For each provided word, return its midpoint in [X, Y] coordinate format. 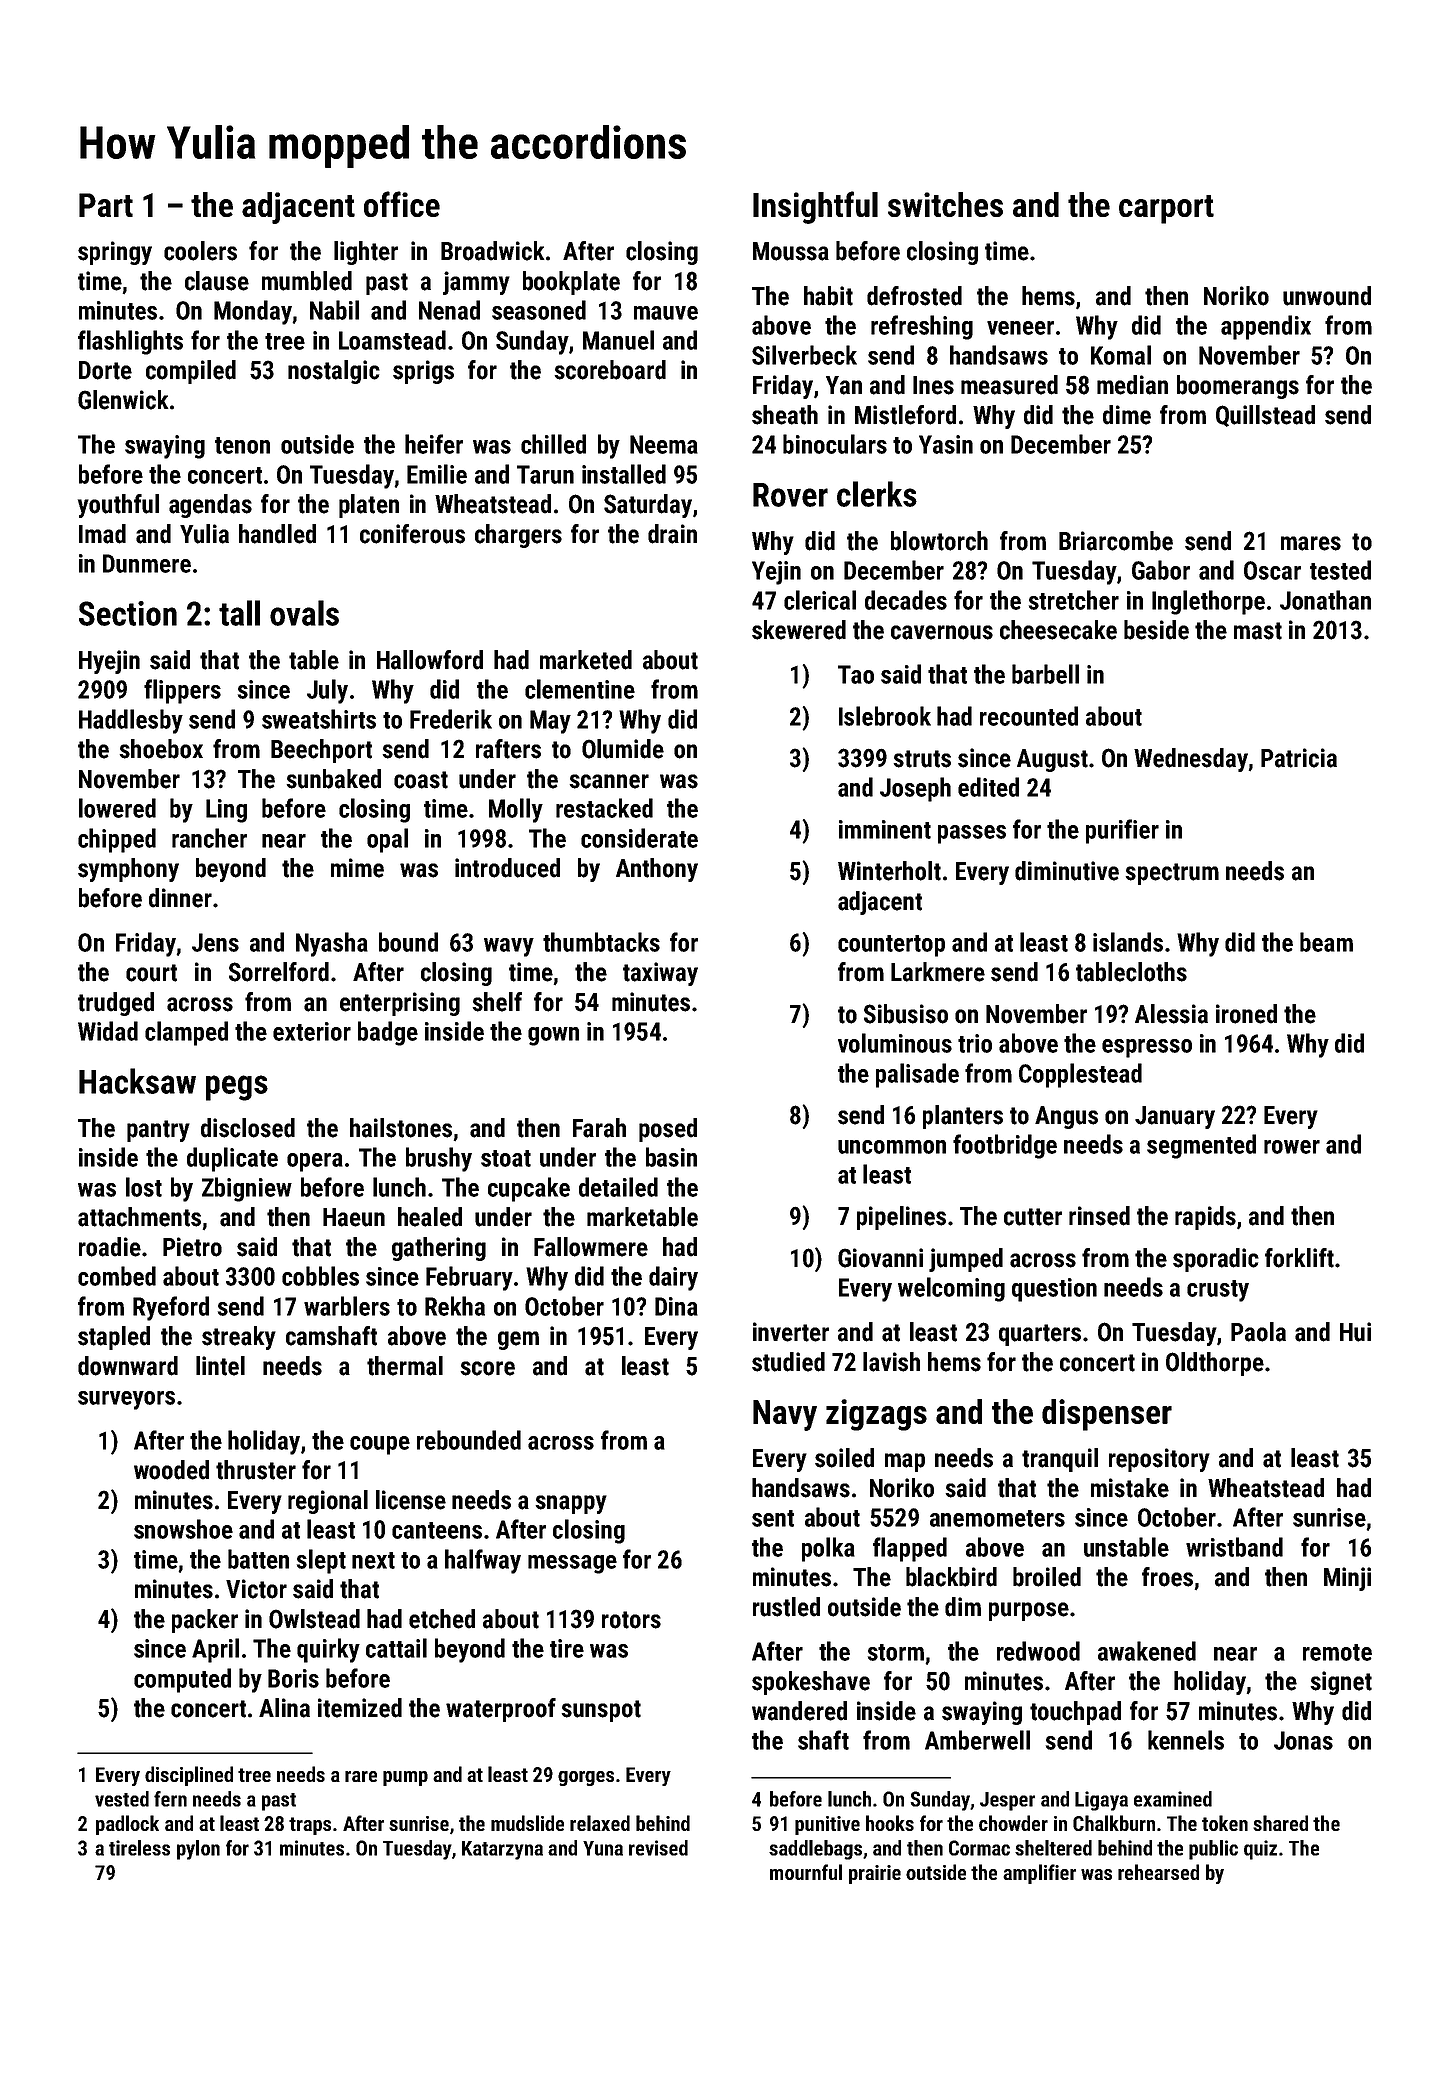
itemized [360, 1708]
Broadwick [493, 251]
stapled [114, 1338]
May [550, 722]
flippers [182, 691]
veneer [1020, 328]
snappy [571, 1504]
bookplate [571, 283]
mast [1258, 631]
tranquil [1060, 1460]
